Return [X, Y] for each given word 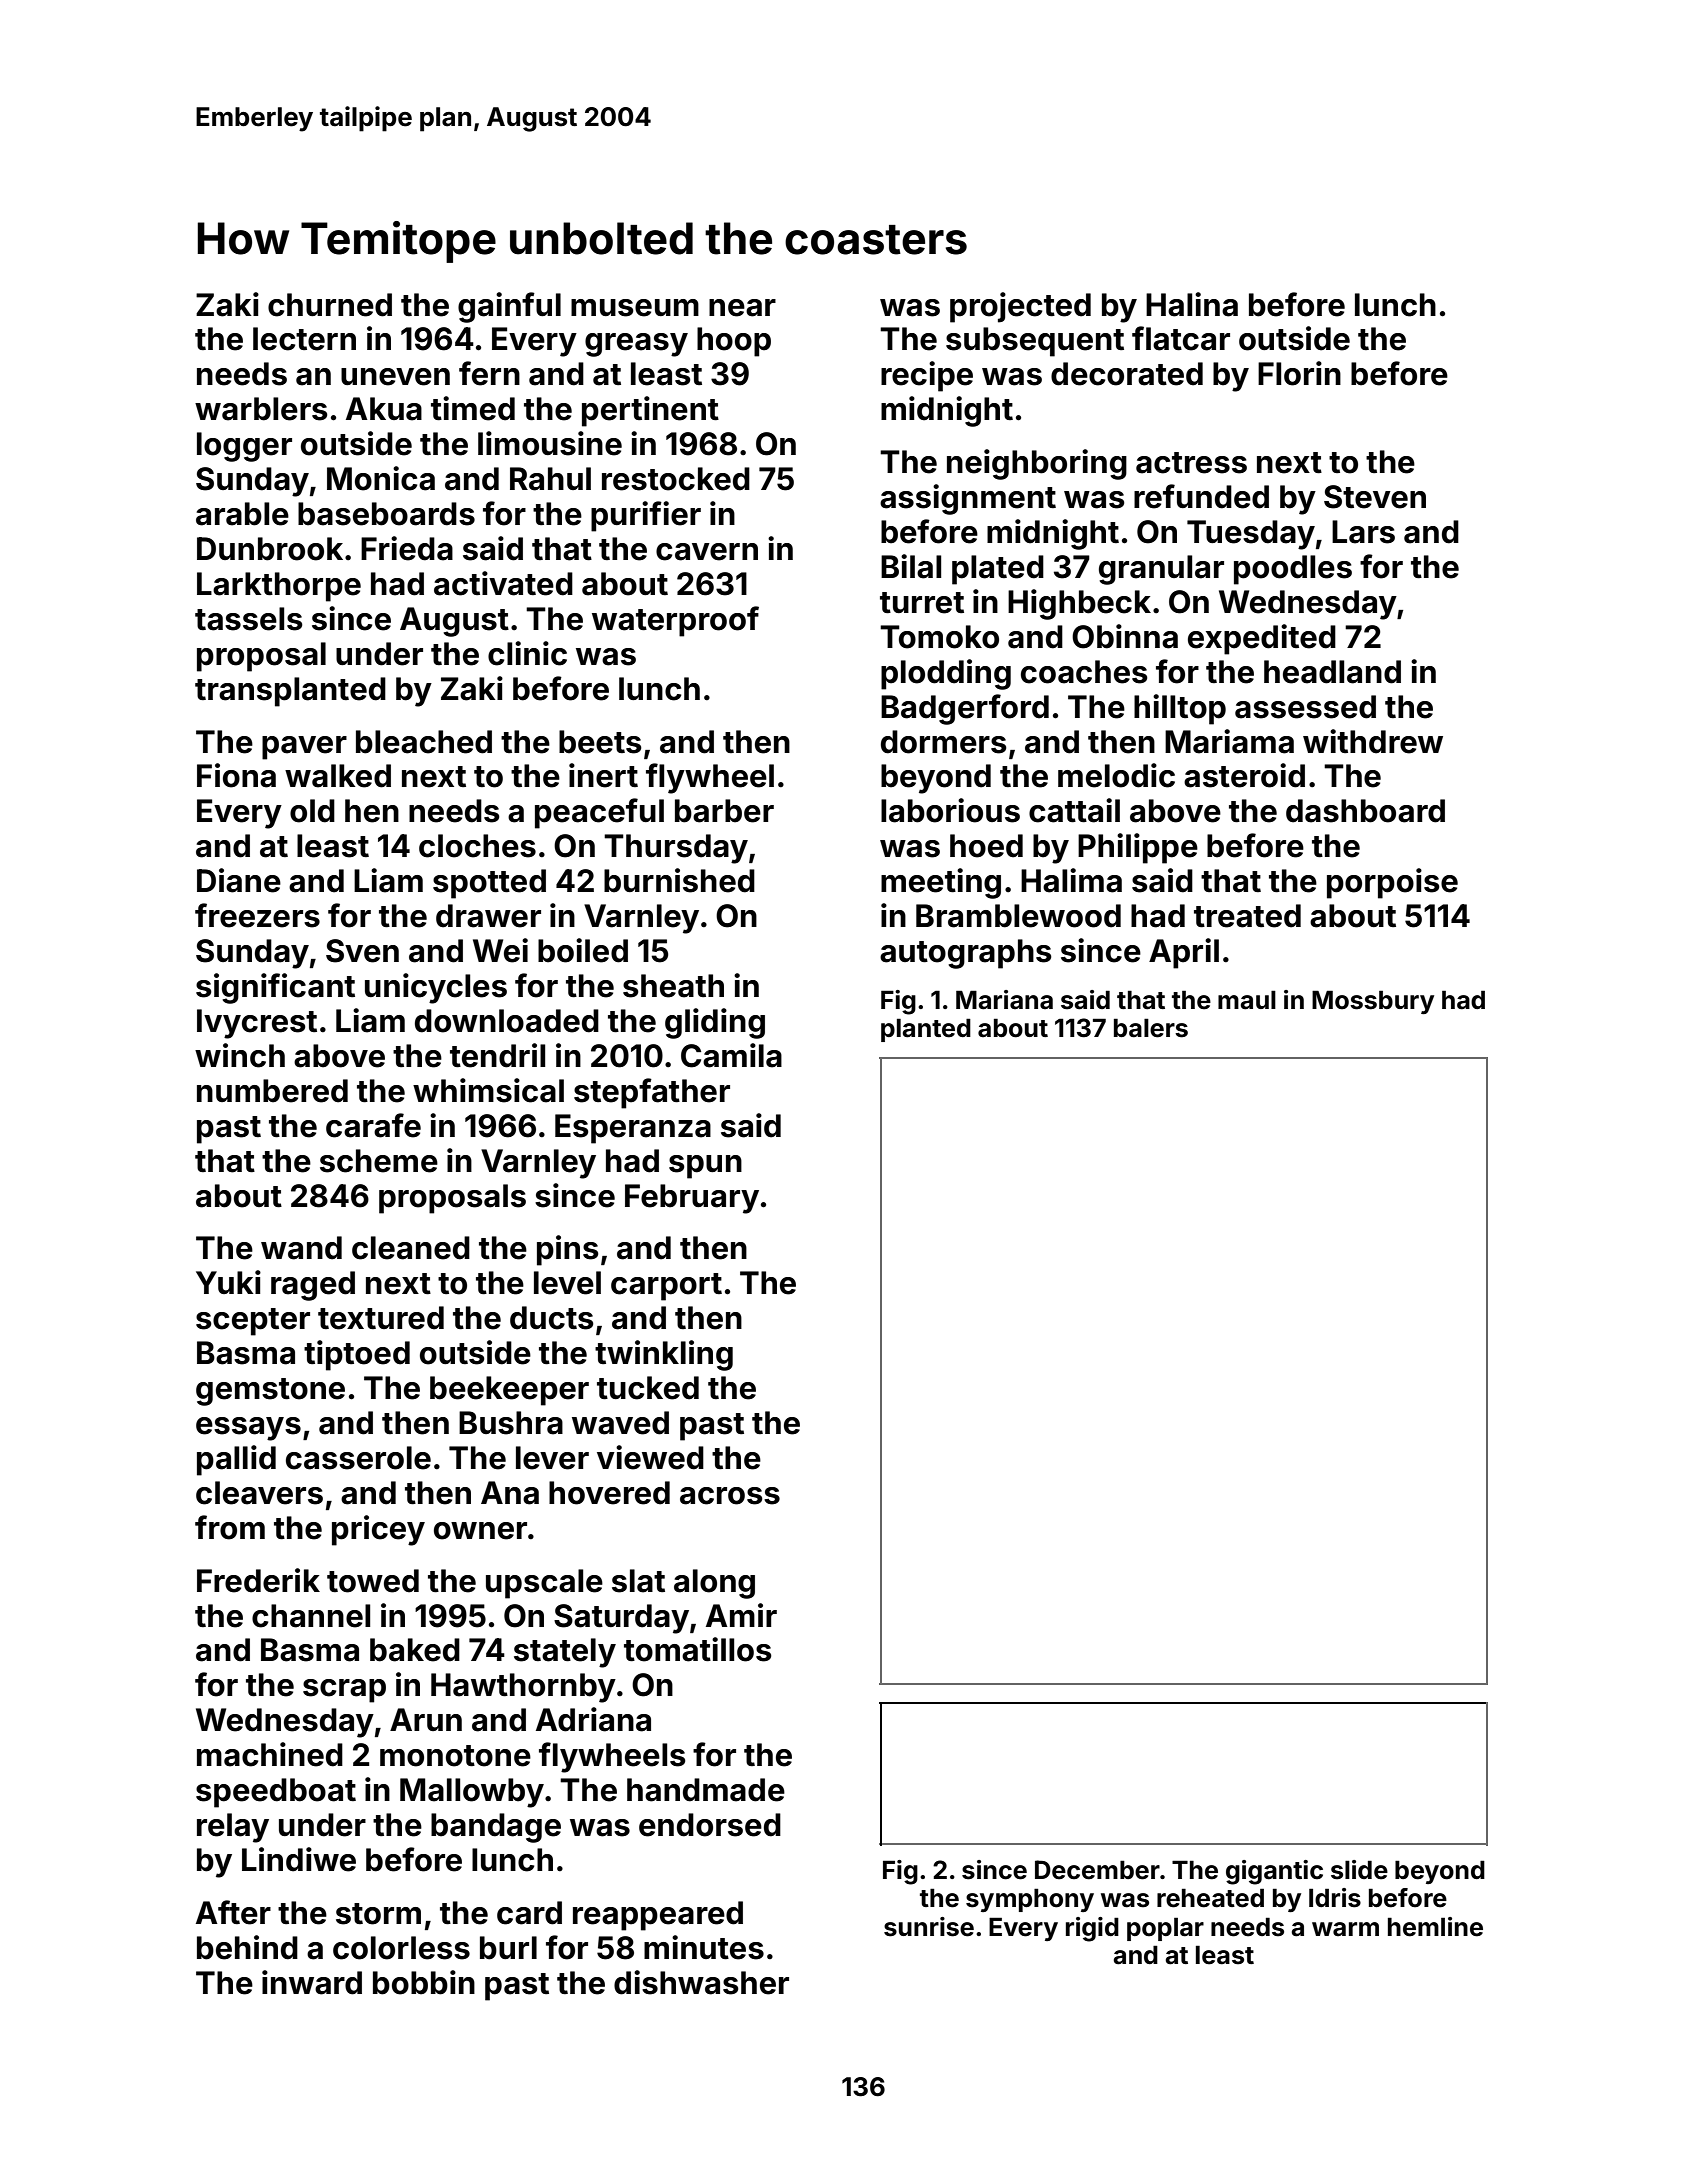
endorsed [710, 1825]
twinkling [664, 1355]
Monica [381, 478]
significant [275, 988]
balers [1151, 1028]
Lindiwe [299, 1859]
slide [1359, 1870]
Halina [1192, 304]
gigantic [1274, 1872]
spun [705, 1167]
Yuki [228, 1282]
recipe [927, 376]
